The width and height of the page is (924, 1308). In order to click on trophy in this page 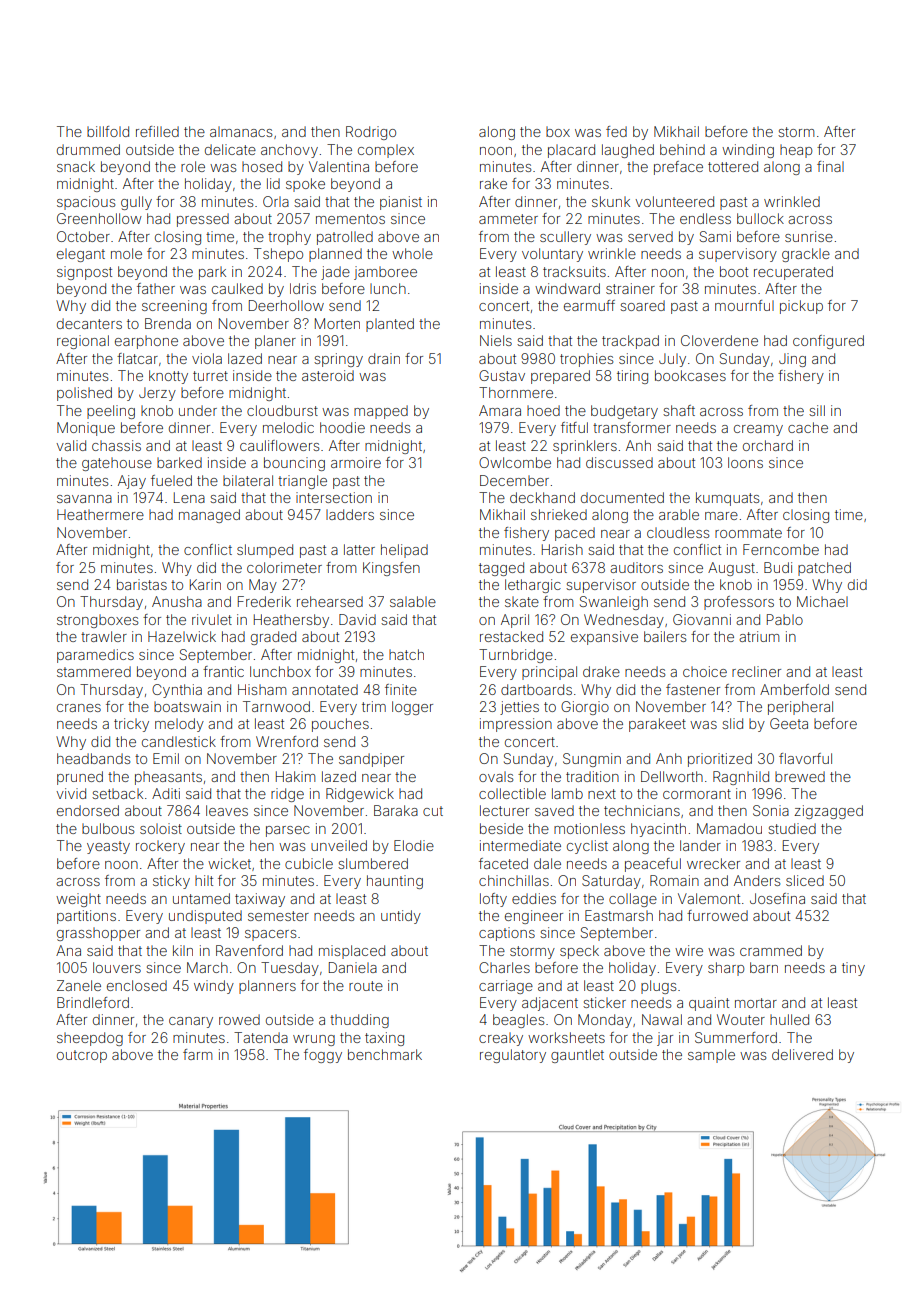, I will do `click(289, 238)`.
